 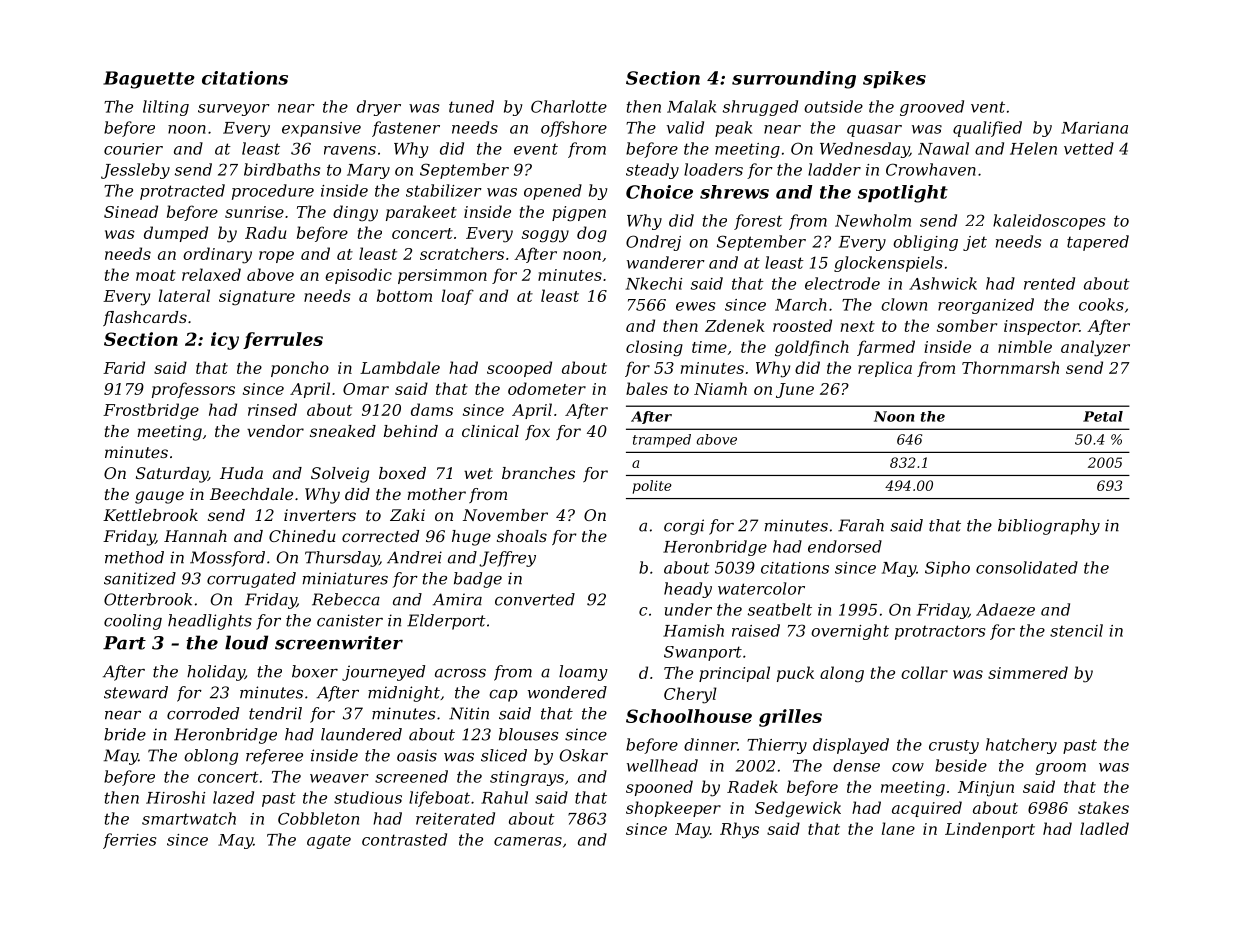 I want to click on cooks, so click(x=1101, y=304).
